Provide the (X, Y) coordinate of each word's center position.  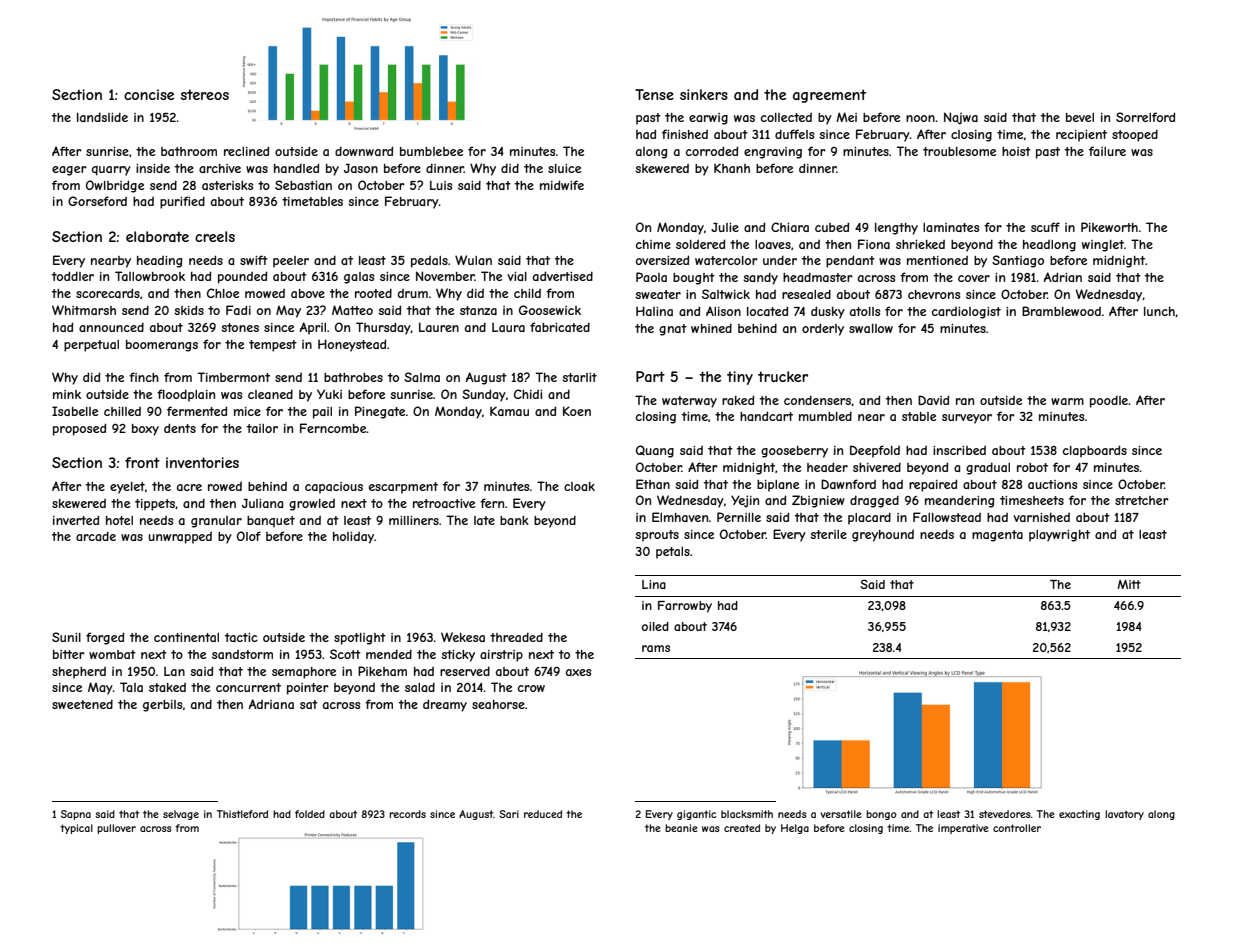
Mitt (1129, 584)
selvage (181, 815)
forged (105, 638)
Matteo (352, 310)
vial (517, 276)
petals (673, 553)
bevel (1080, 117)
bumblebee (431, 151)
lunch (1159, 311)
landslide (102, 117)
